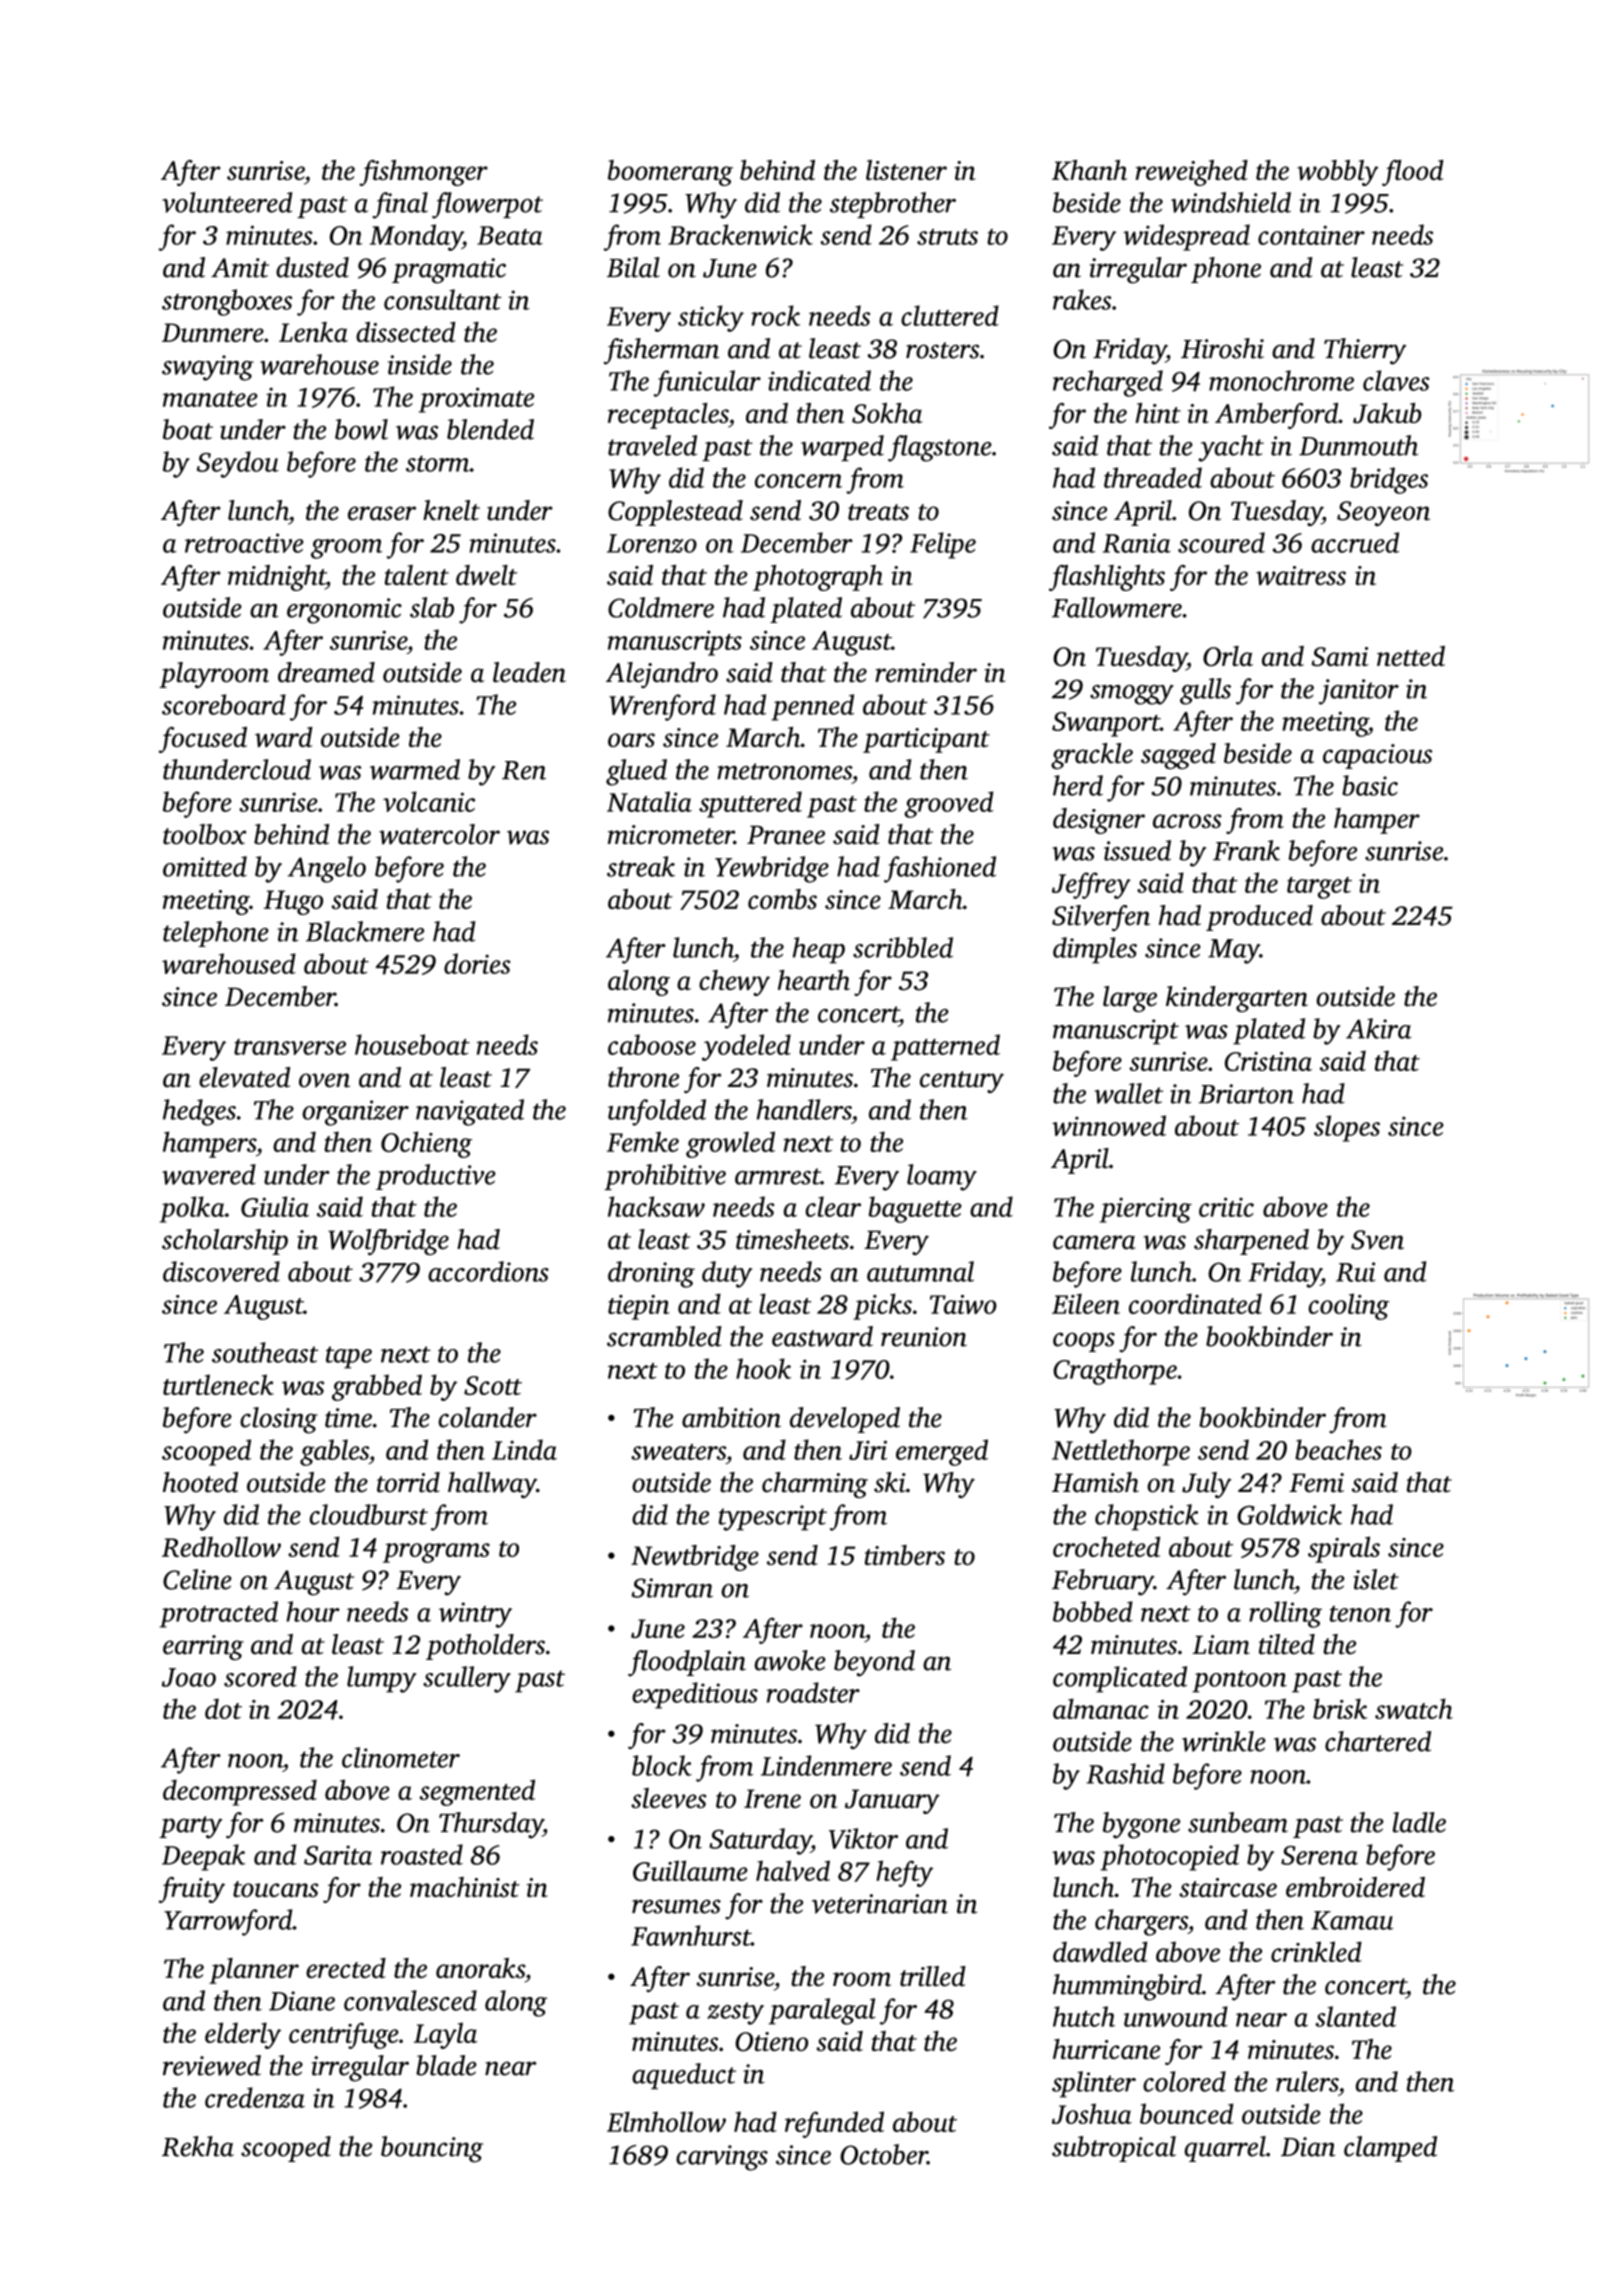  Describe the element at coordinates (198, 2146) in the screenshot. I see `Rekha` at that location.
